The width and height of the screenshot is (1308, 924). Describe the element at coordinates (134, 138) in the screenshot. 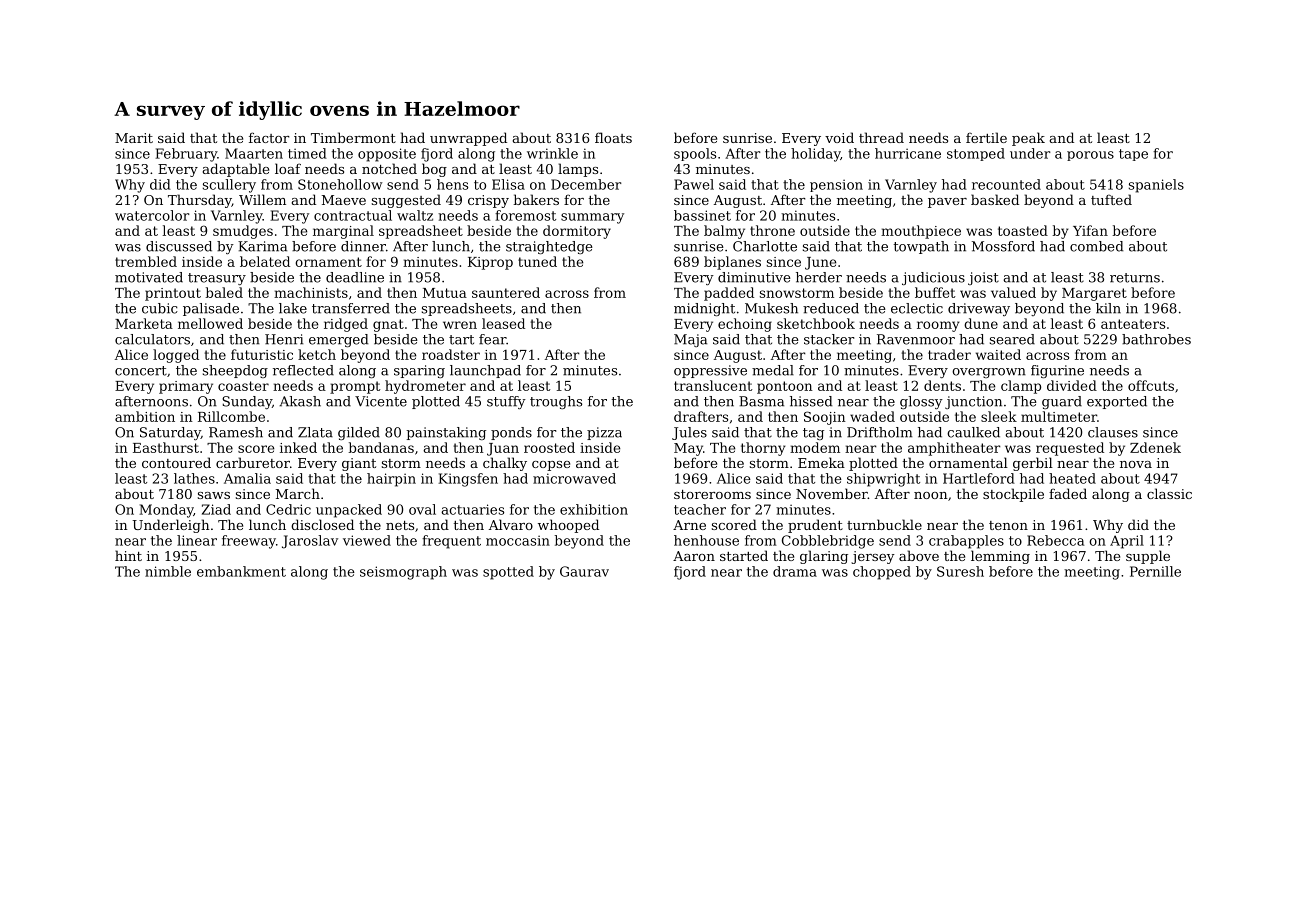

I see `Marit` at that location.
